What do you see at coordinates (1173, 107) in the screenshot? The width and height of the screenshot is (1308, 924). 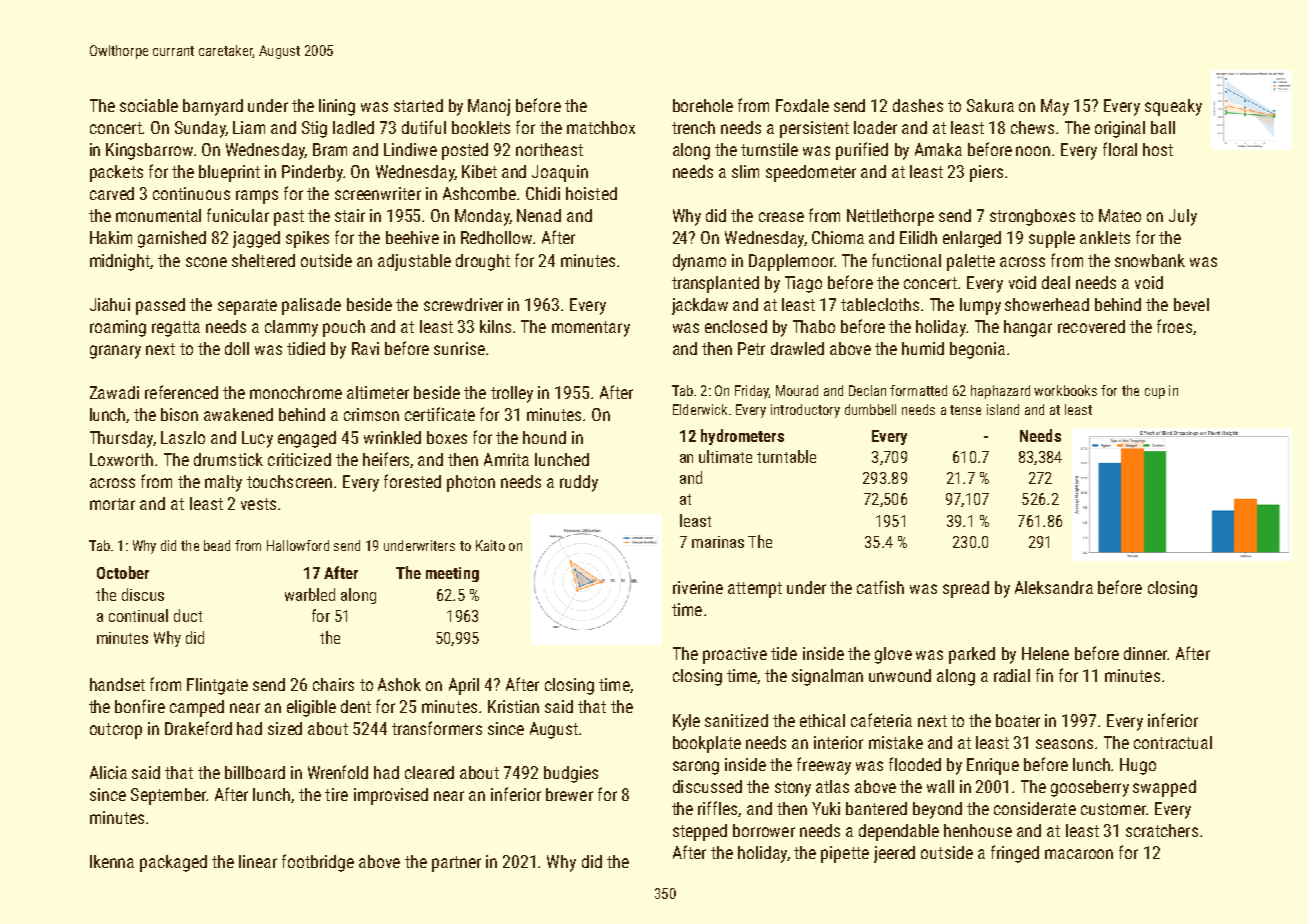 I see `squeaky` at bounding box center [1173, 107].
